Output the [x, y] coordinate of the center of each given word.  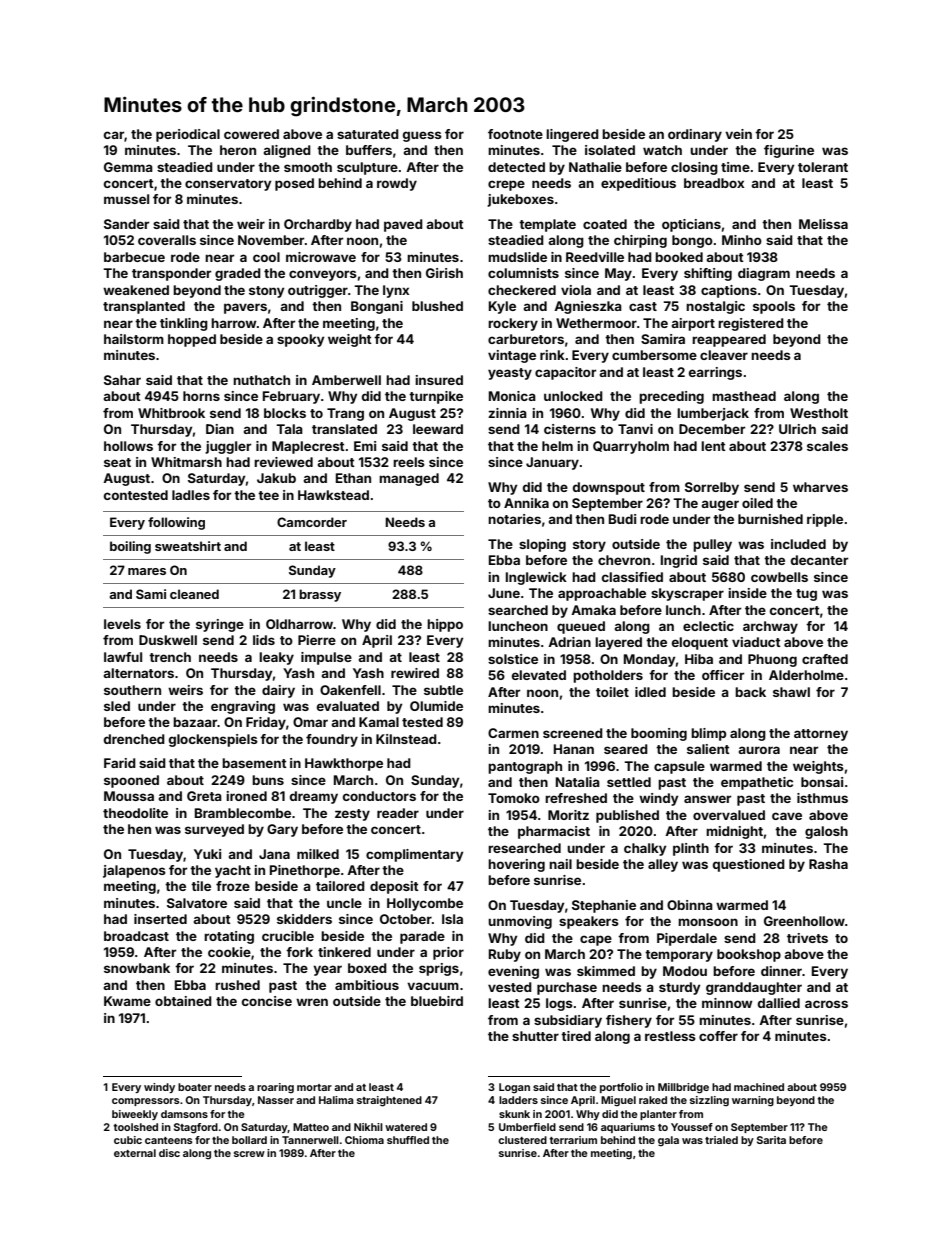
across [826, 1004]
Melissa [823, 224]
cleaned [194, 594]
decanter [819, 560]
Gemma [128, 167]
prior [448, 953]
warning [753, 1101]
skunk [514, 1114]
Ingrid [679, 561]
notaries [514, 519]
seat [117, 462]
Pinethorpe [305, 871]
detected [516, 167]
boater [195, 1087]
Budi [622, 519]
